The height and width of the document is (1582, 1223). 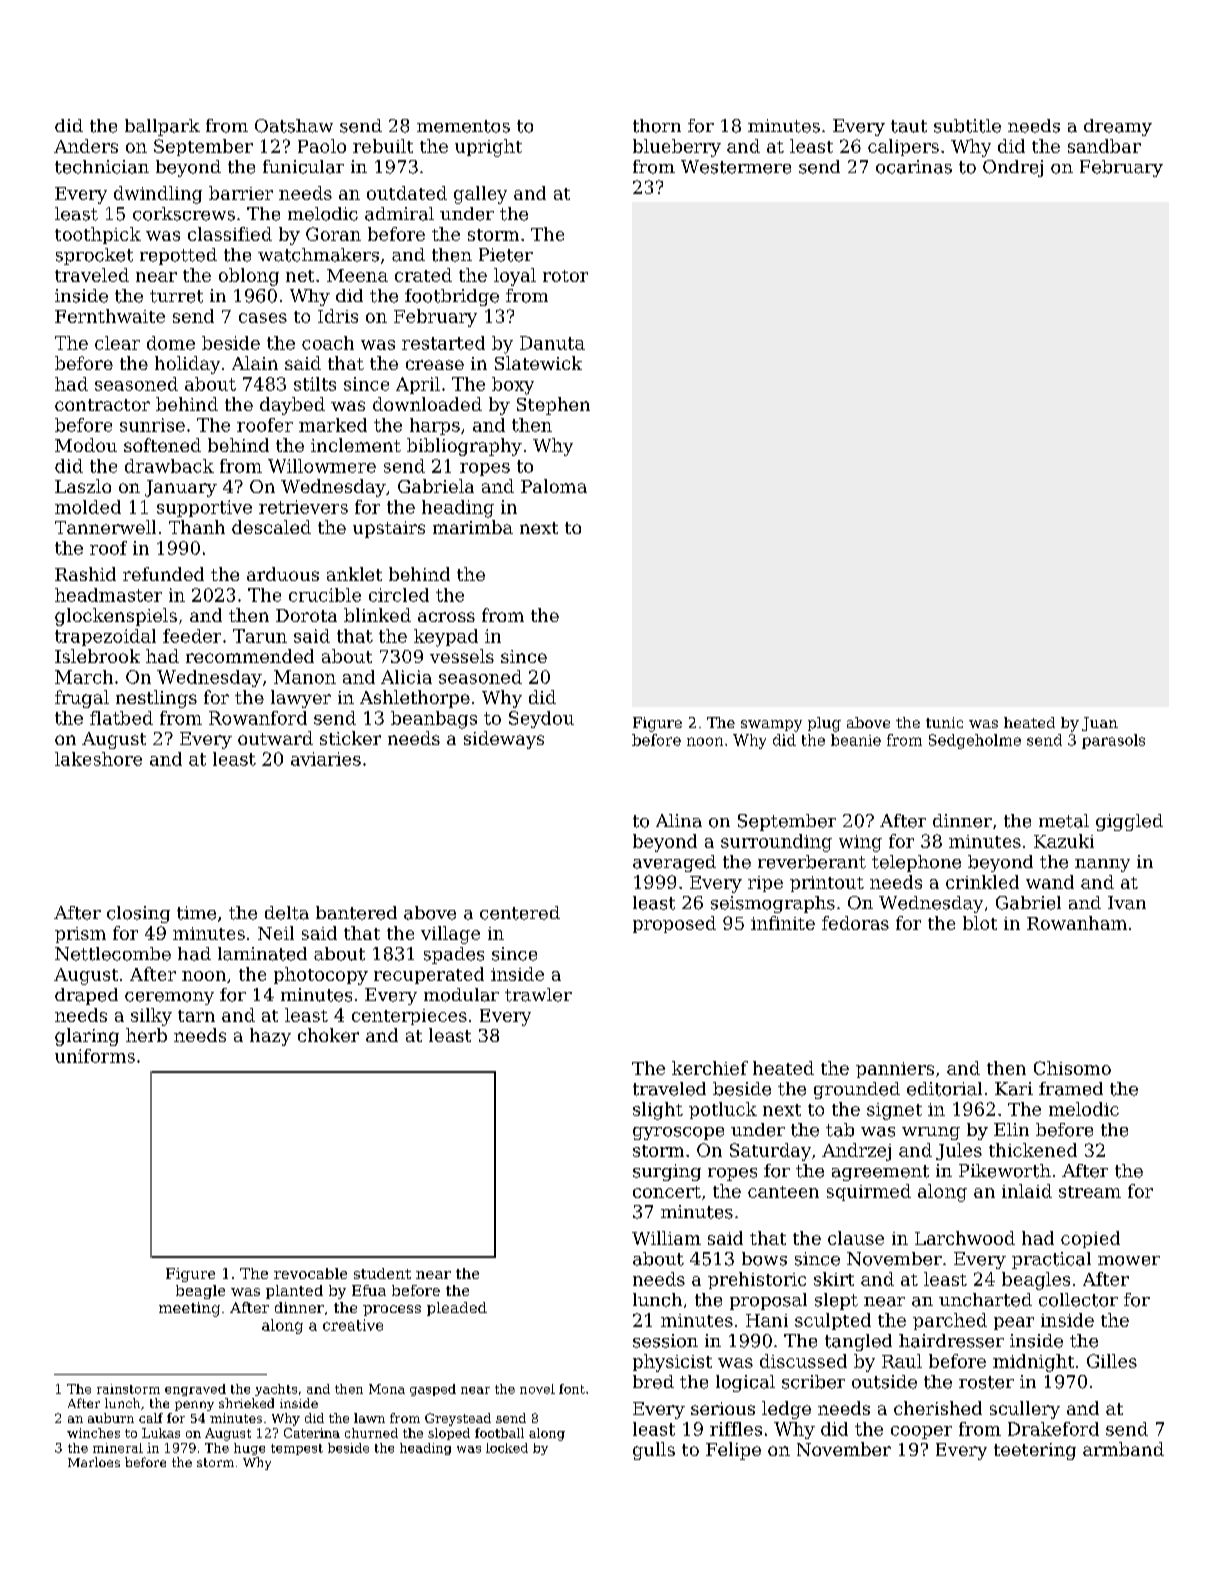 I want to click on swampy, so click(x=771, y=726).
